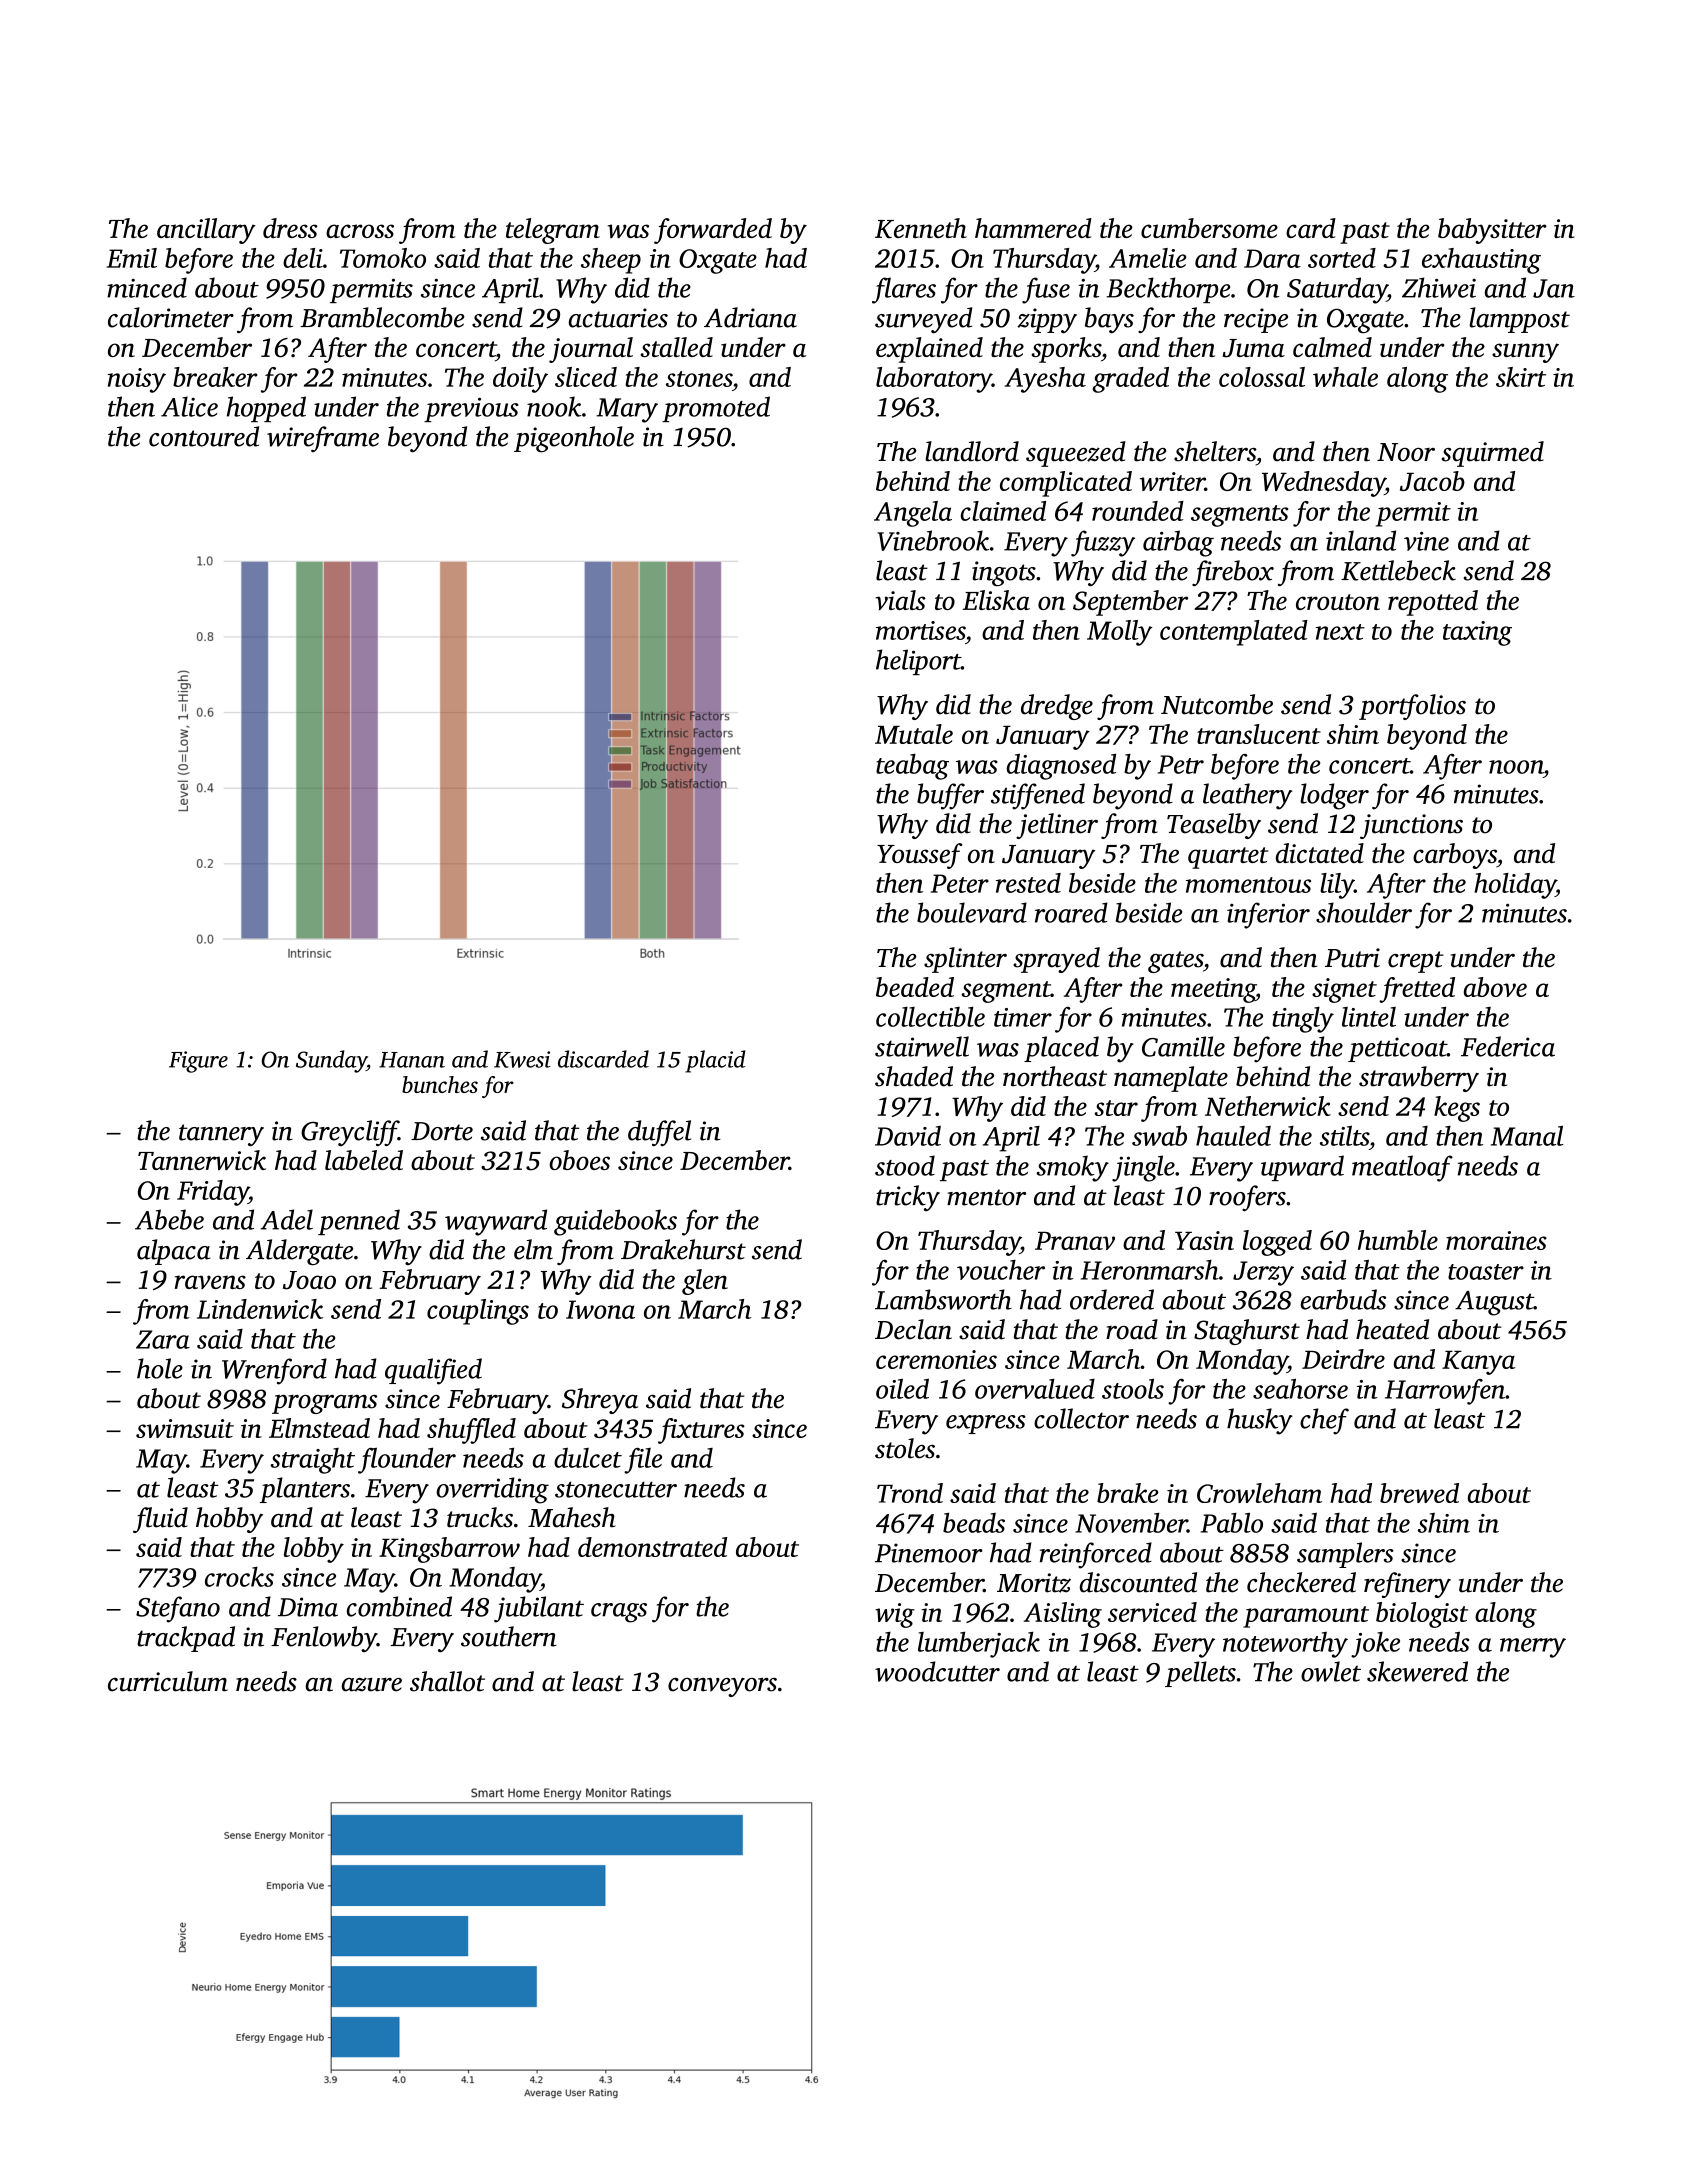 The image size is (1683, 2178). What do you see at coordinates (1516, 767) in the screenshot?
I see `noon` at bounding box center [1516, 767].
